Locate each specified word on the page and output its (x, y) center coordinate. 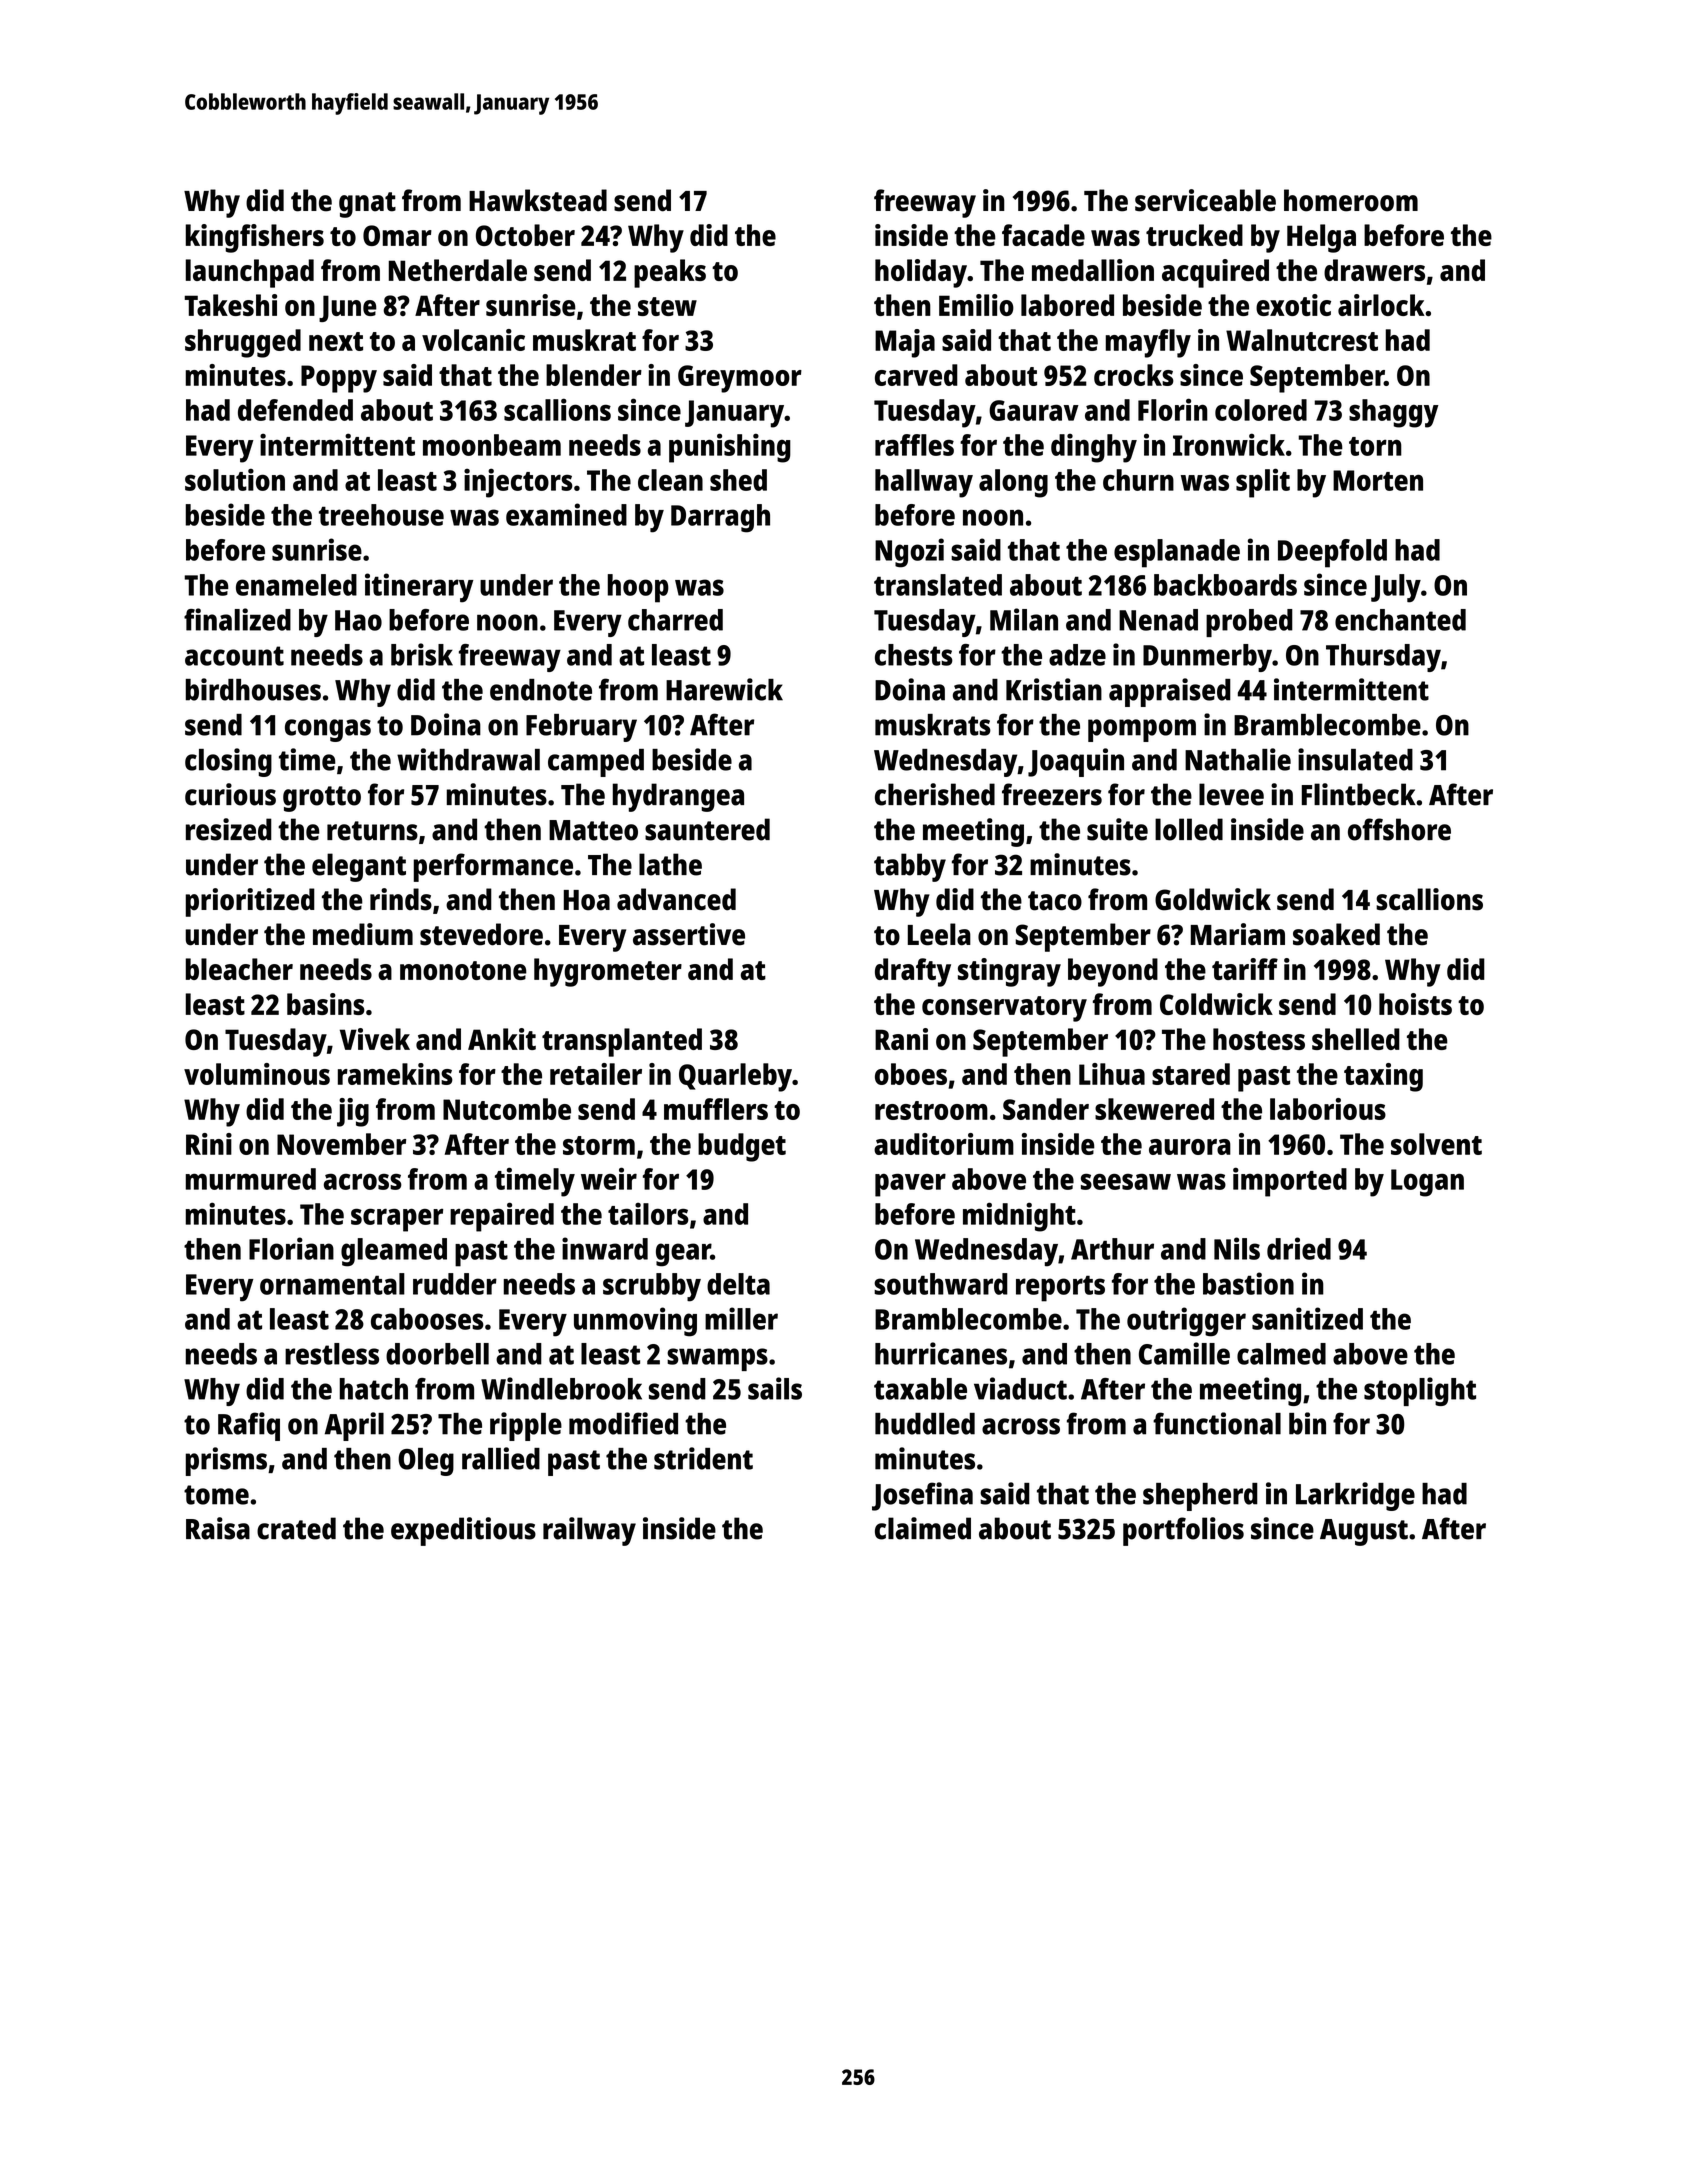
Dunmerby (1207, 658)
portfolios (1183, 1531)
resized (229, 829)
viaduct (1020, 1388)
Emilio (976, 305)
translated (938, 585)
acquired (1215, 273)
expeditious (463, 1531)
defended (295, 410)
